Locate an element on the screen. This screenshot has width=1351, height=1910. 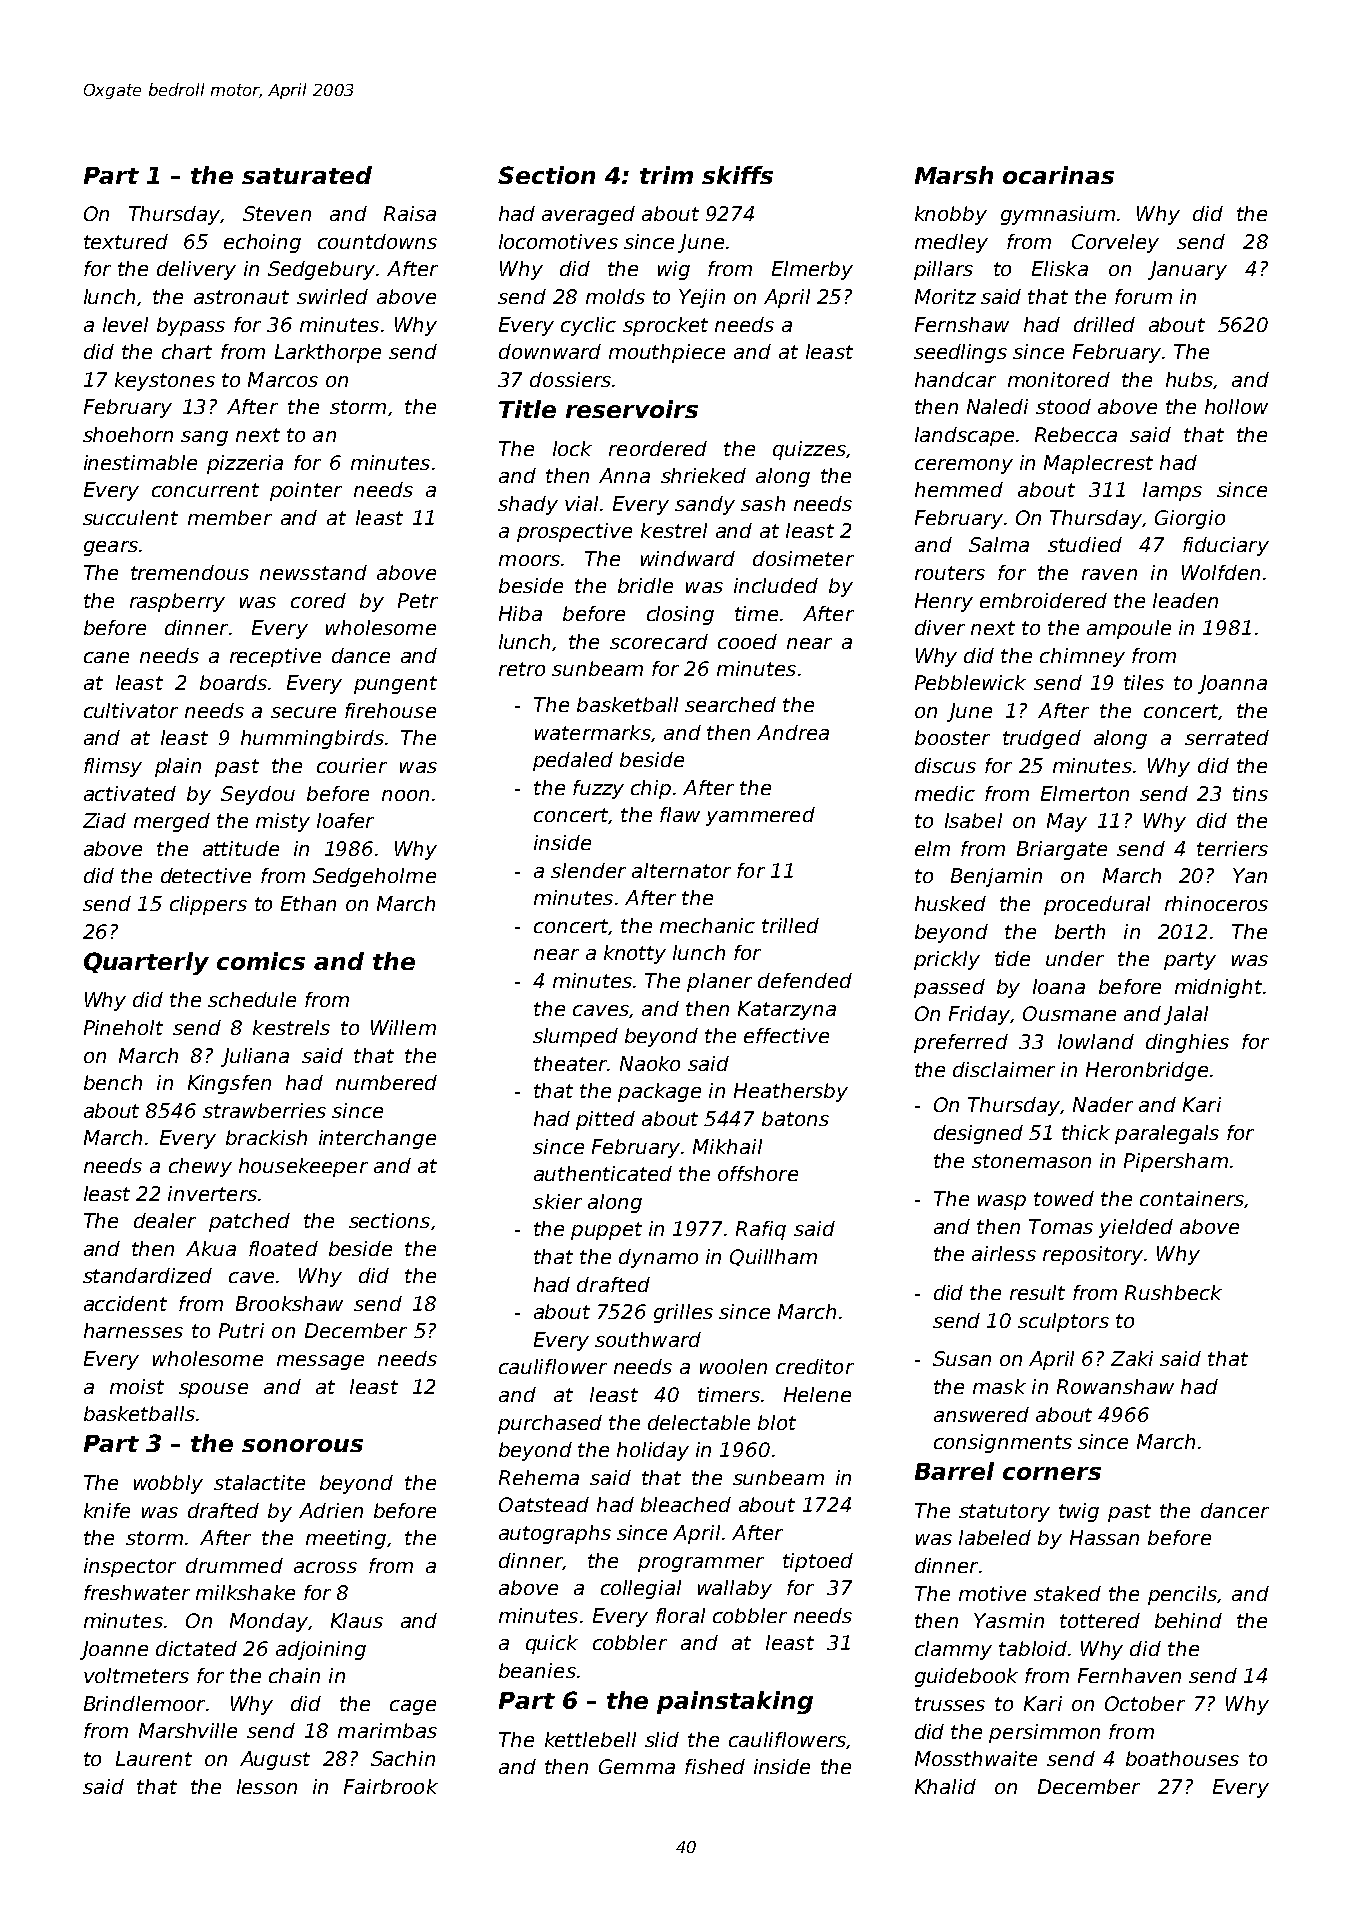
tiles is located at coordinates (1144, 682).
